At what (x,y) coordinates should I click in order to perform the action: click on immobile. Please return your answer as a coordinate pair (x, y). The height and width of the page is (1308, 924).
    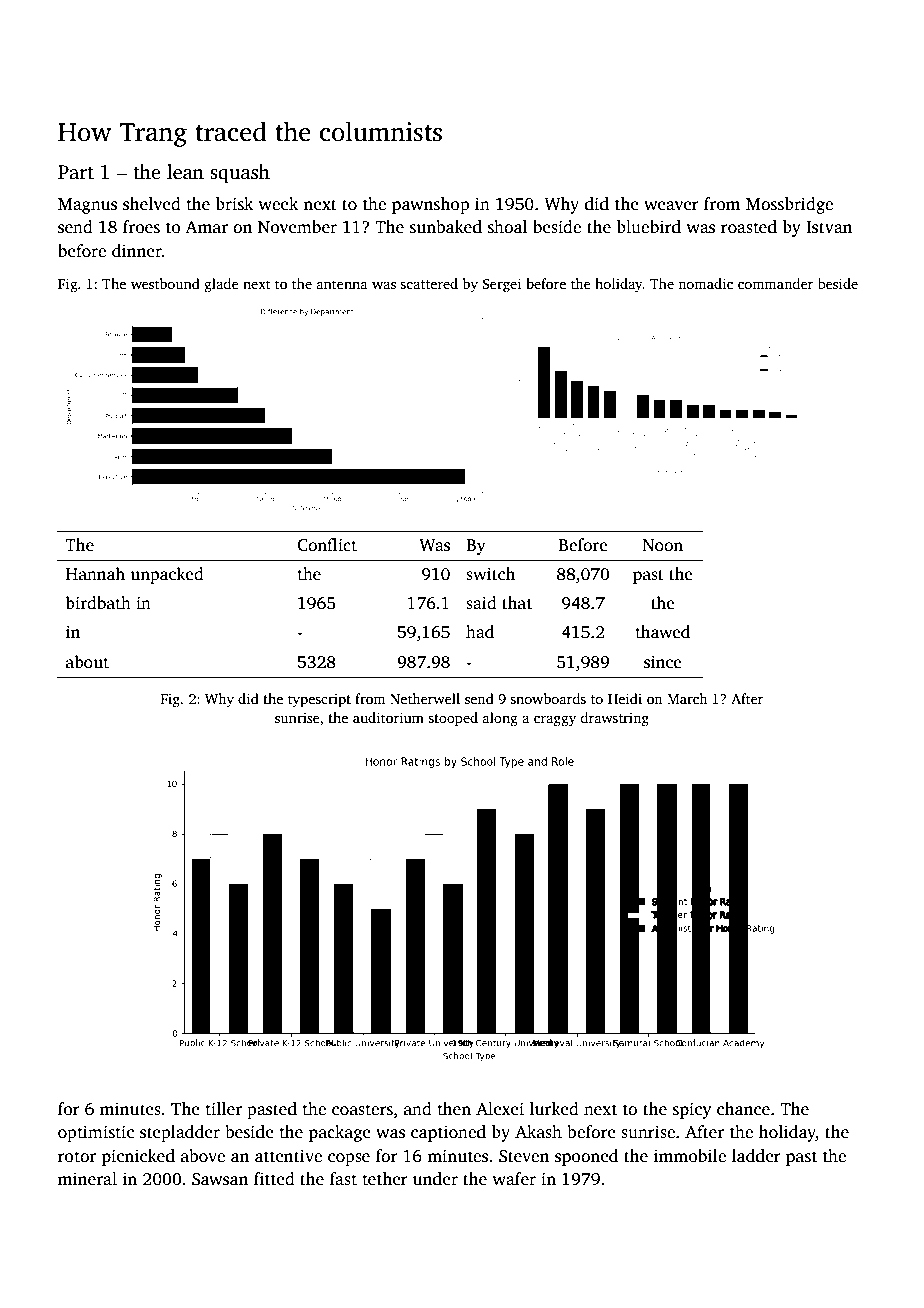
    Looking at the image, I should click on (690, 1156).
